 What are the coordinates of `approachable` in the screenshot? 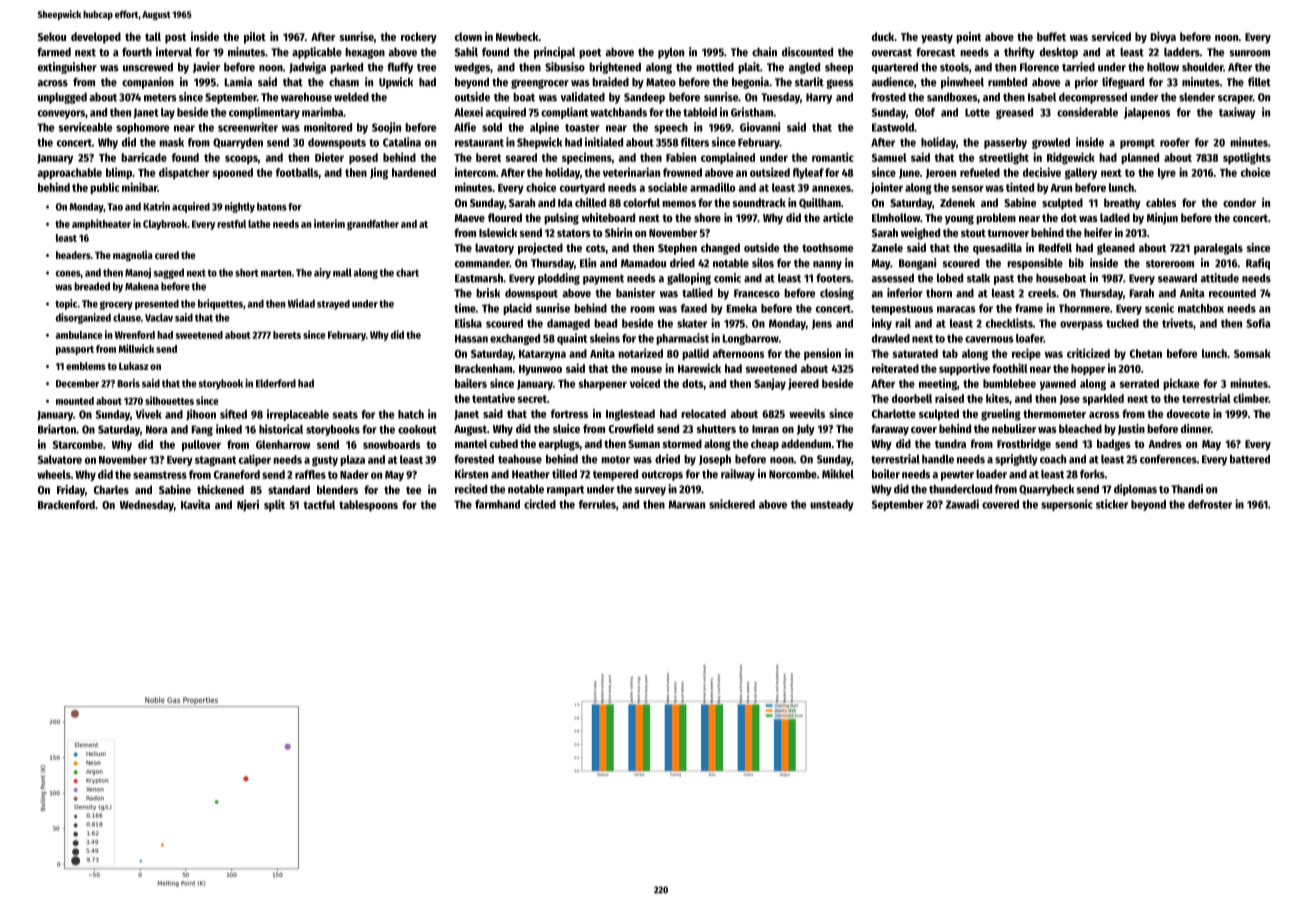 It's located at (70, 173).
